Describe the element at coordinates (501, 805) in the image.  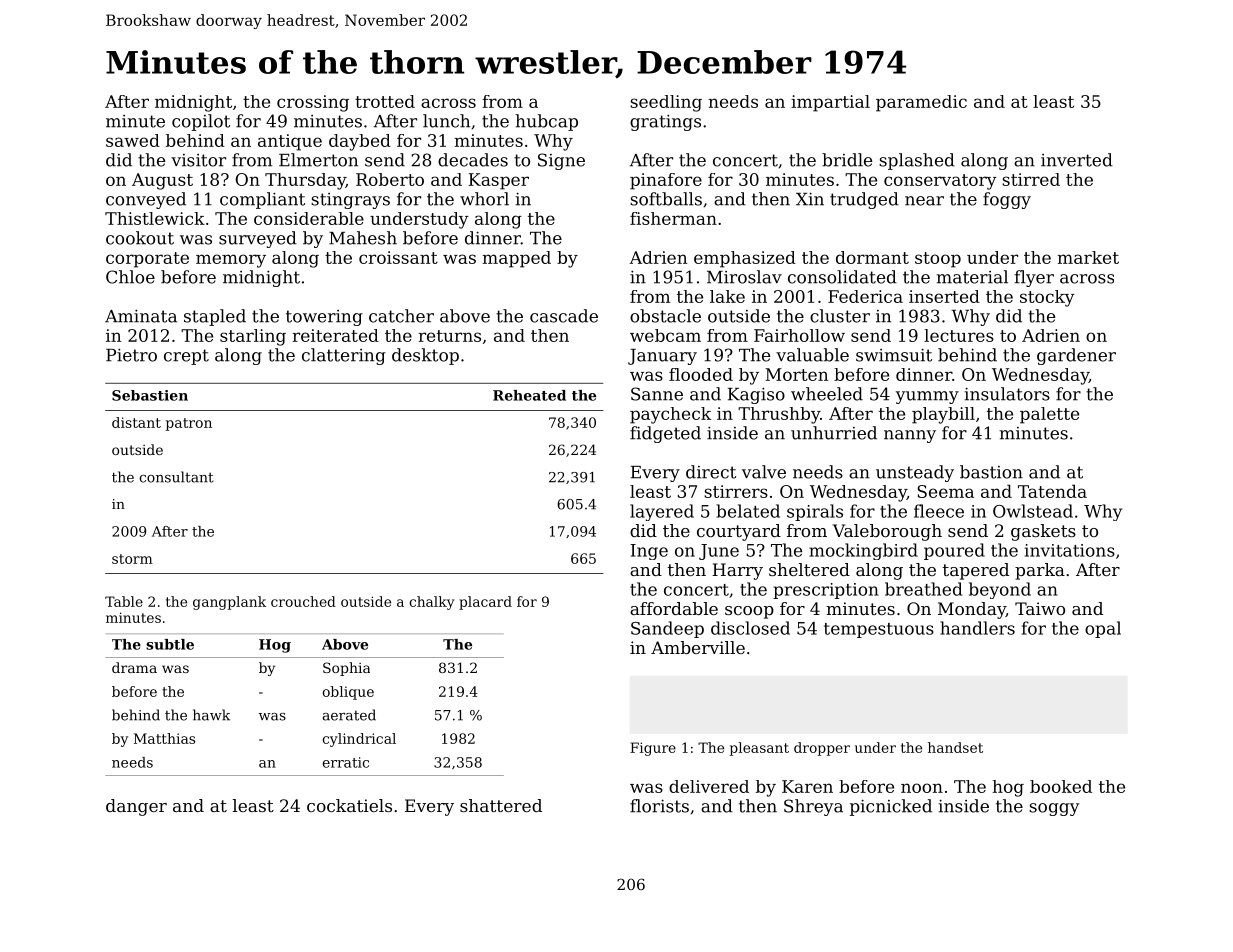
I see `shattered` at that location.
